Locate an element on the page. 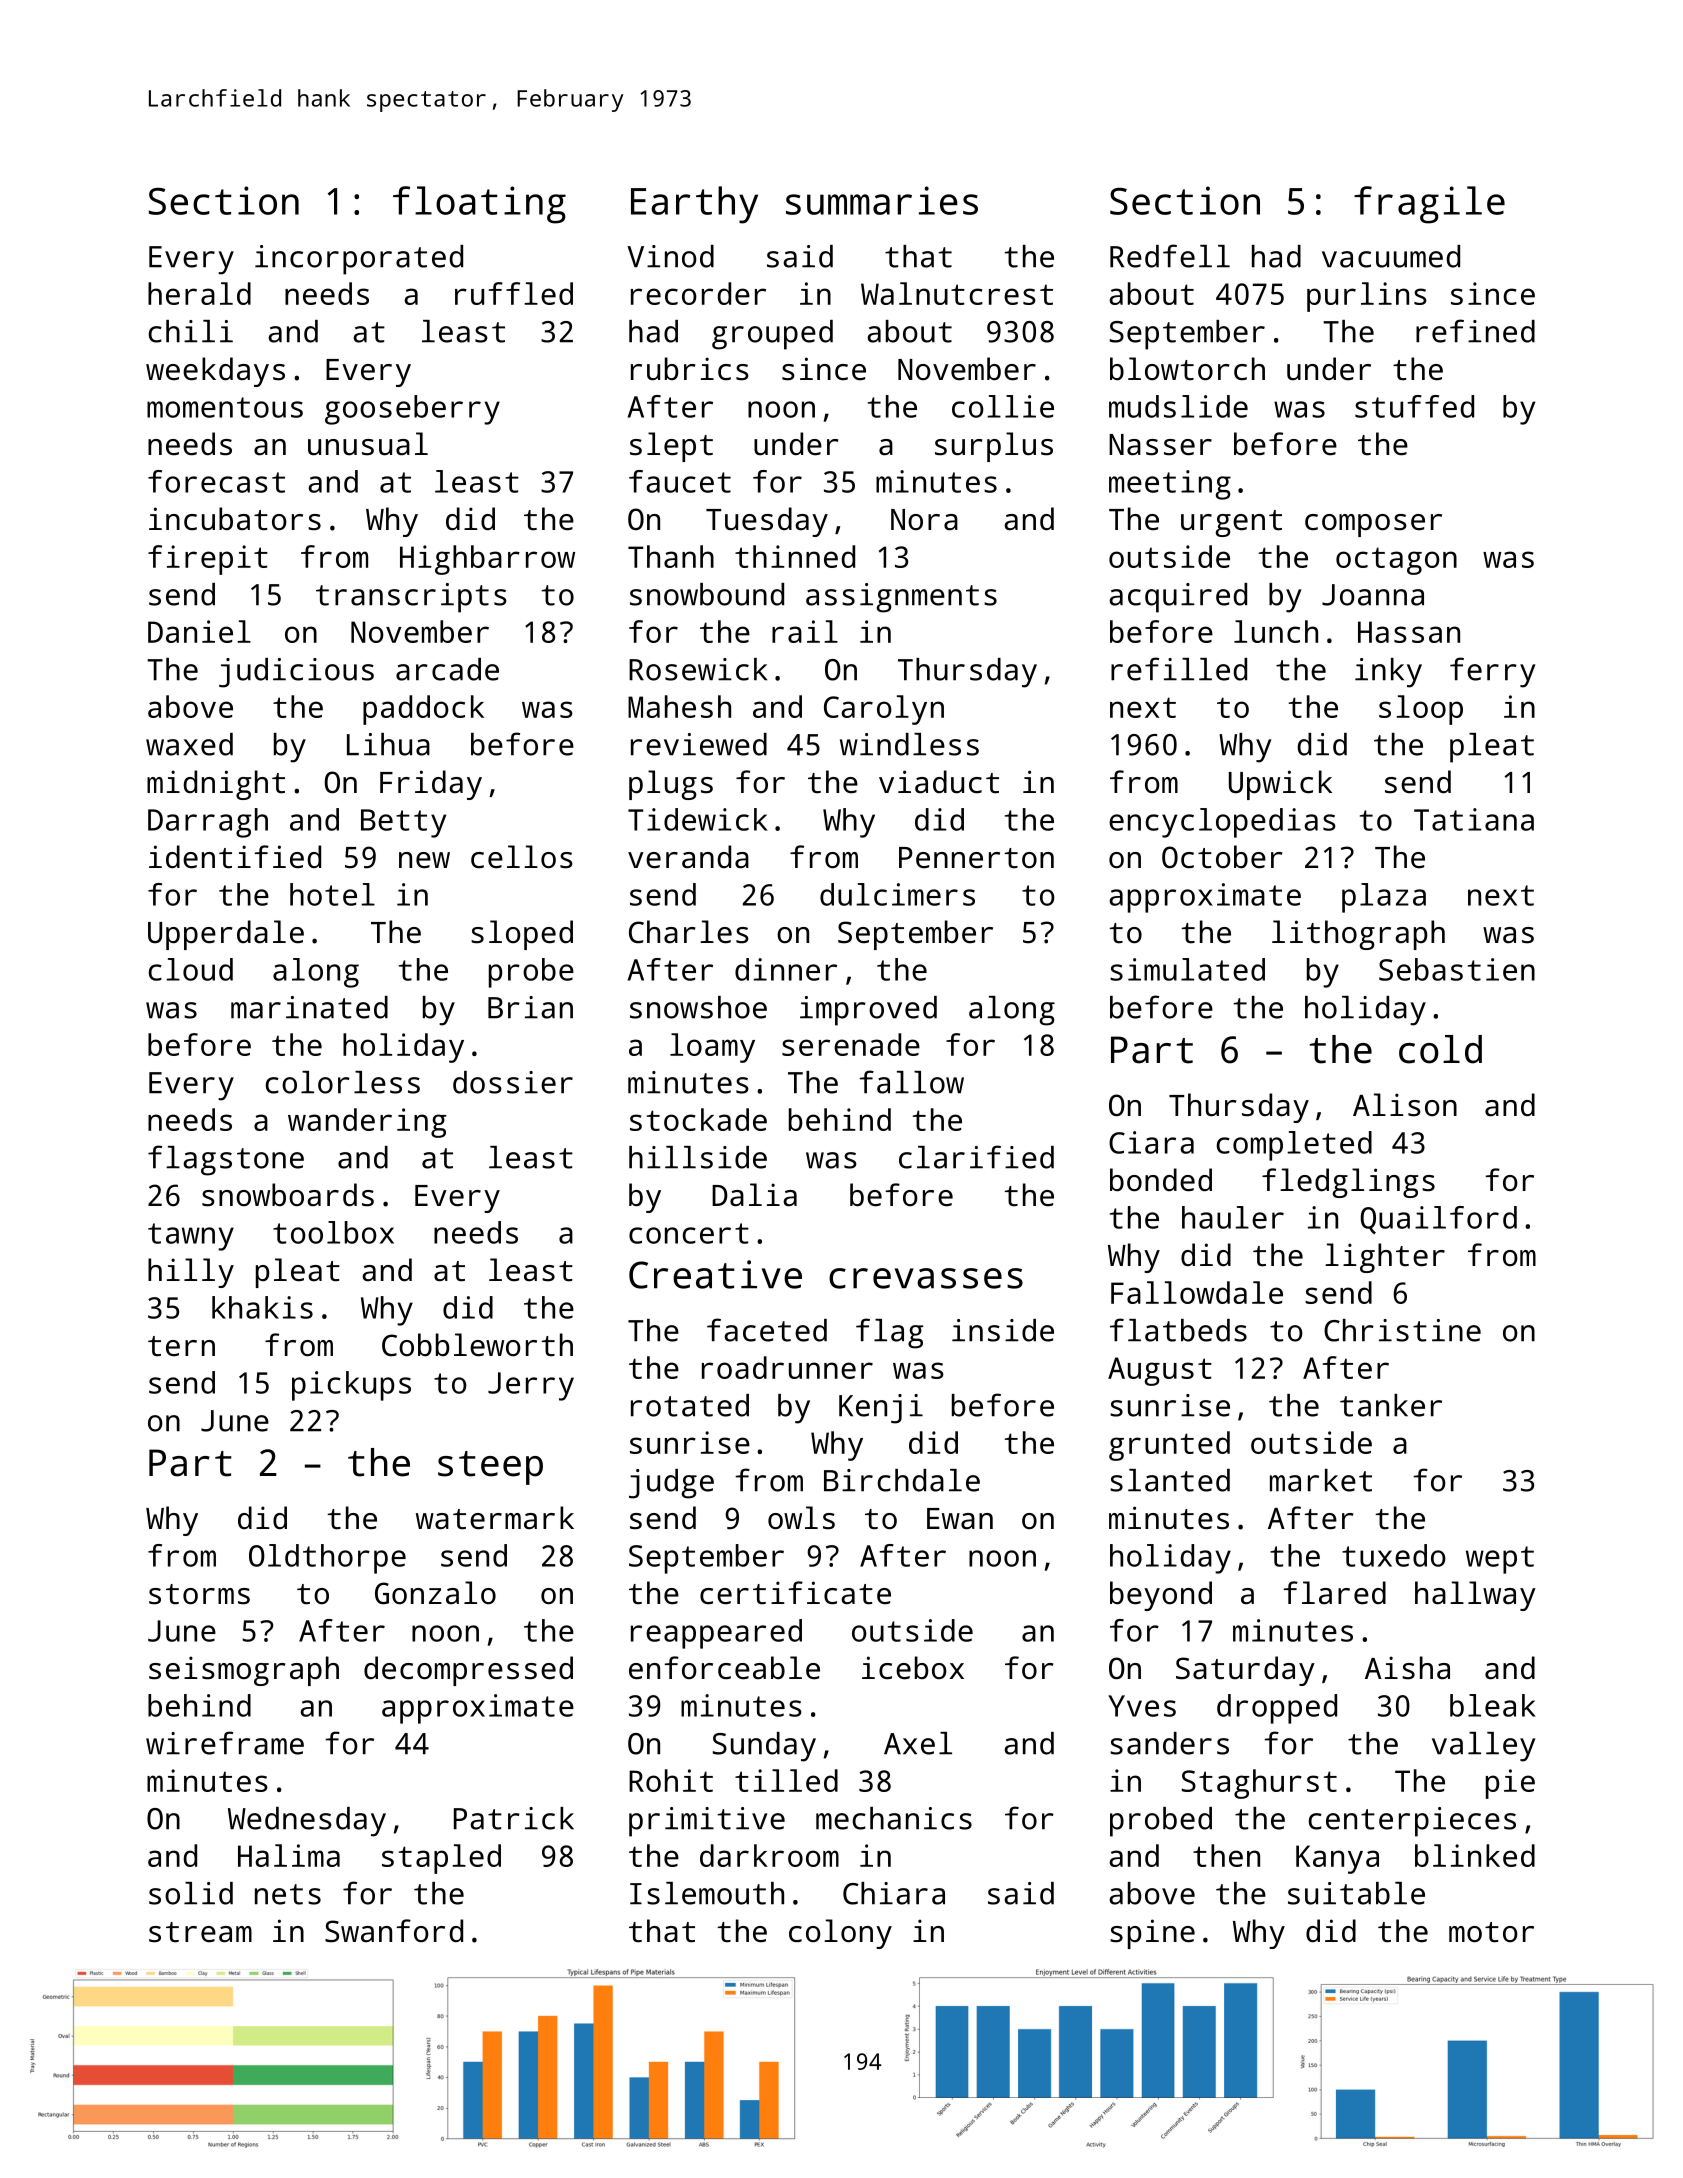  plaza is located at coordinates (1384, 898).
